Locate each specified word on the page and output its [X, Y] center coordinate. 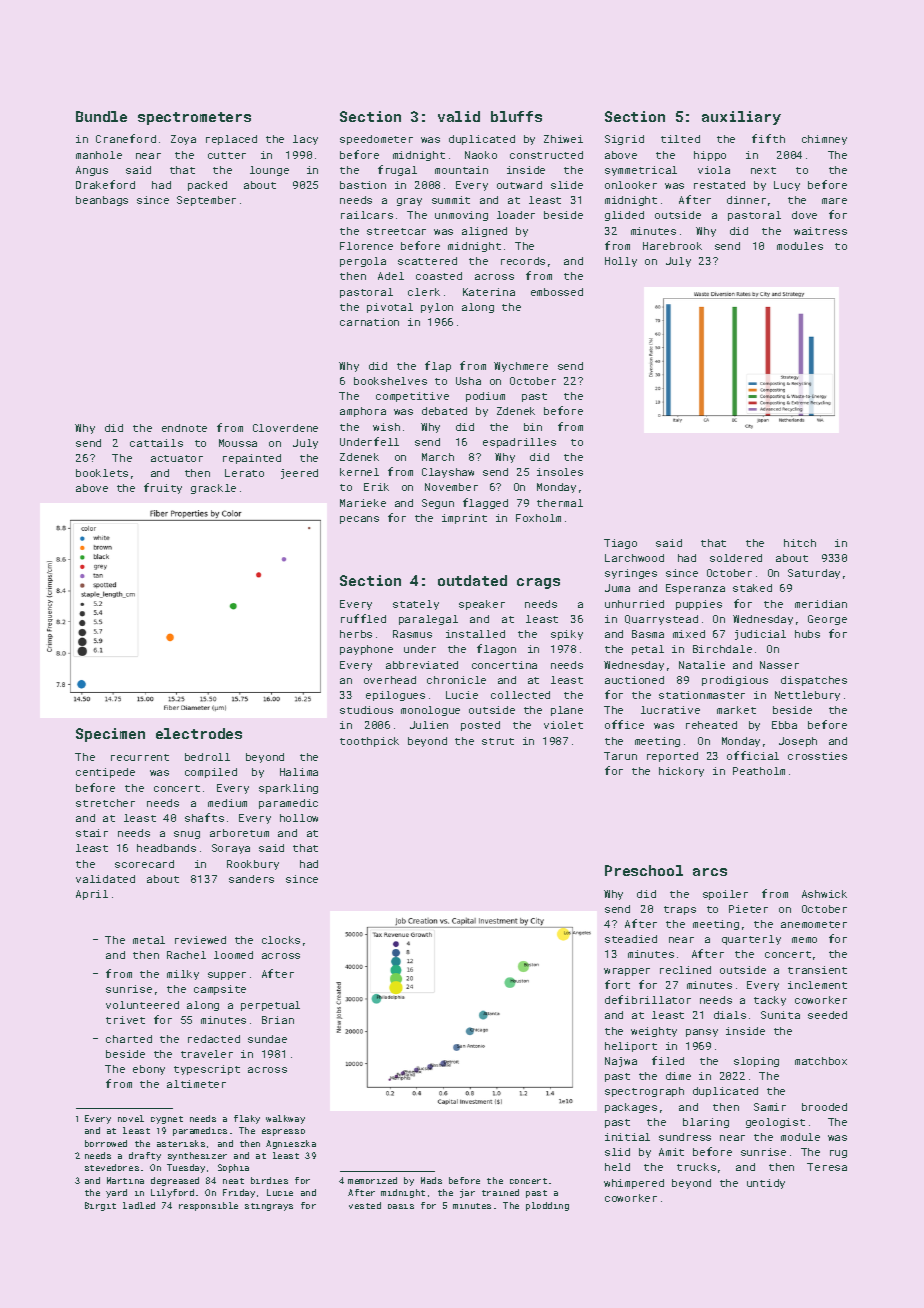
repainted [252, 459]
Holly [621, 262]
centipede [105, 773]
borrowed [106, 1143]
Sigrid [624, 140]
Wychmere [521, 367]
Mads [431, 1180]
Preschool [644, 870]
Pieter [748, 909]
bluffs [516, 116]
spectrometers [194, 118]
